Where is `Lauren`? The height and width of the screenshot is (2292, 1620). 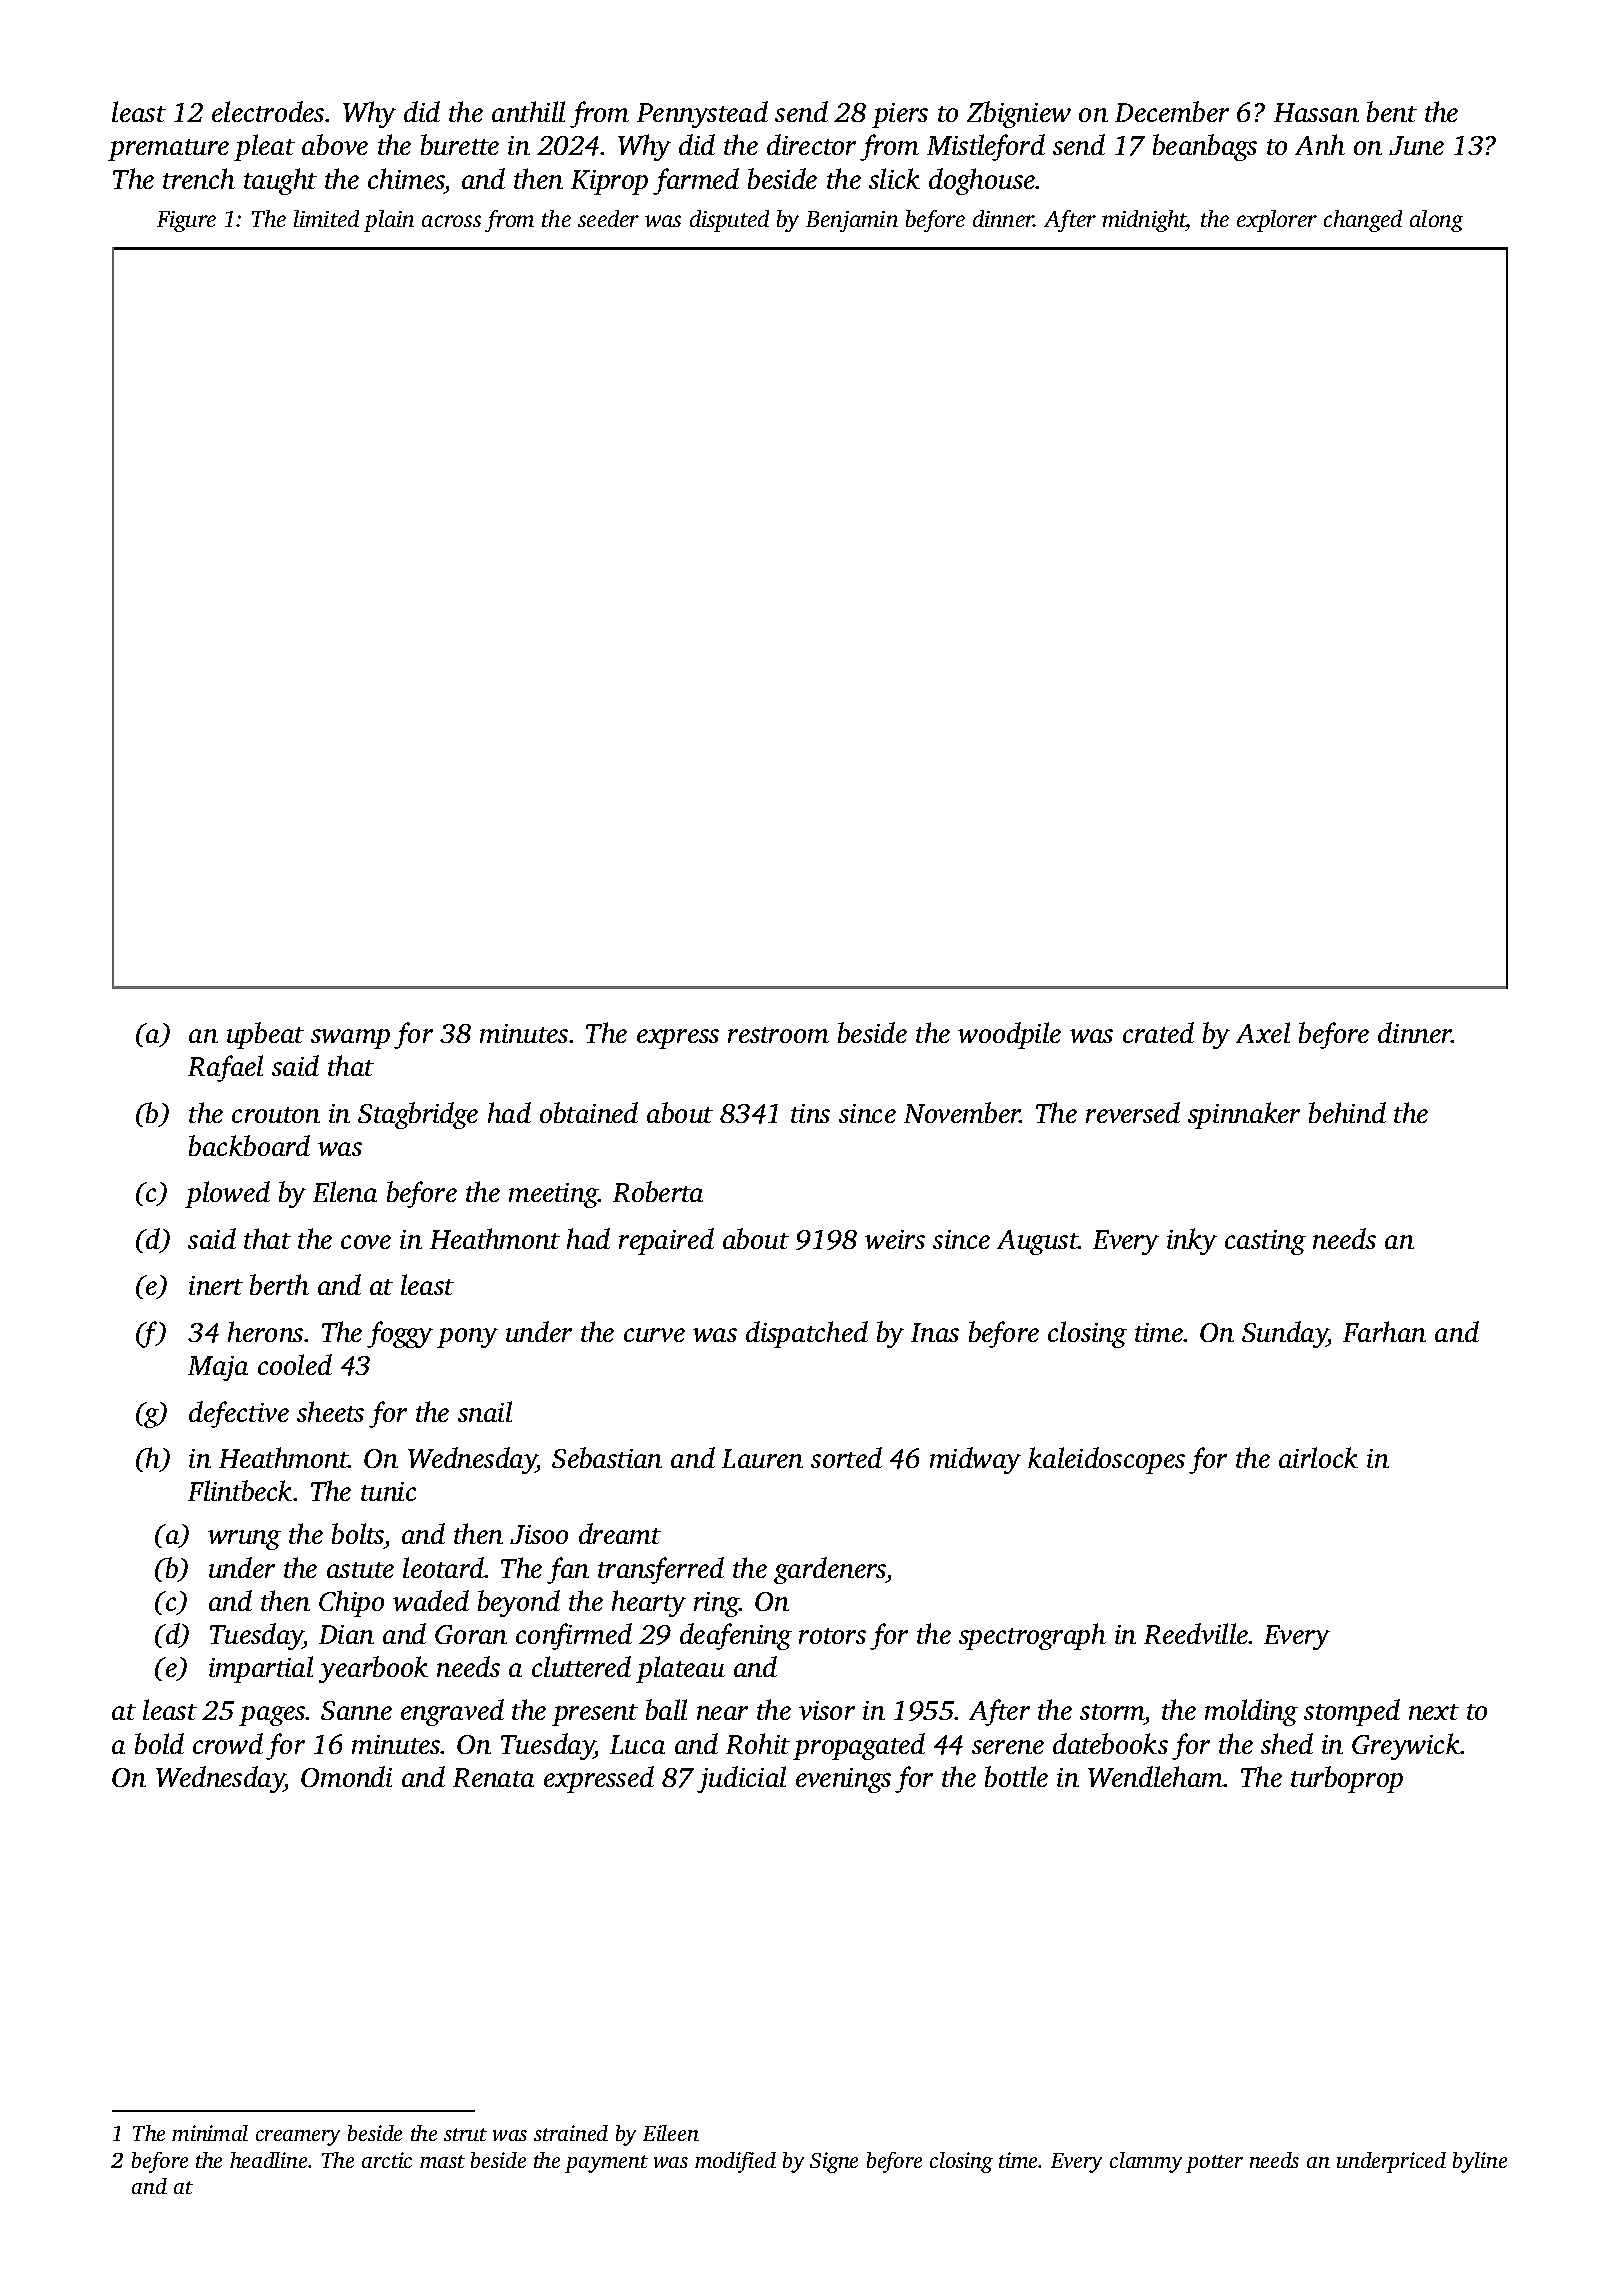
Lauren is located at coordinates (762, 1458).
